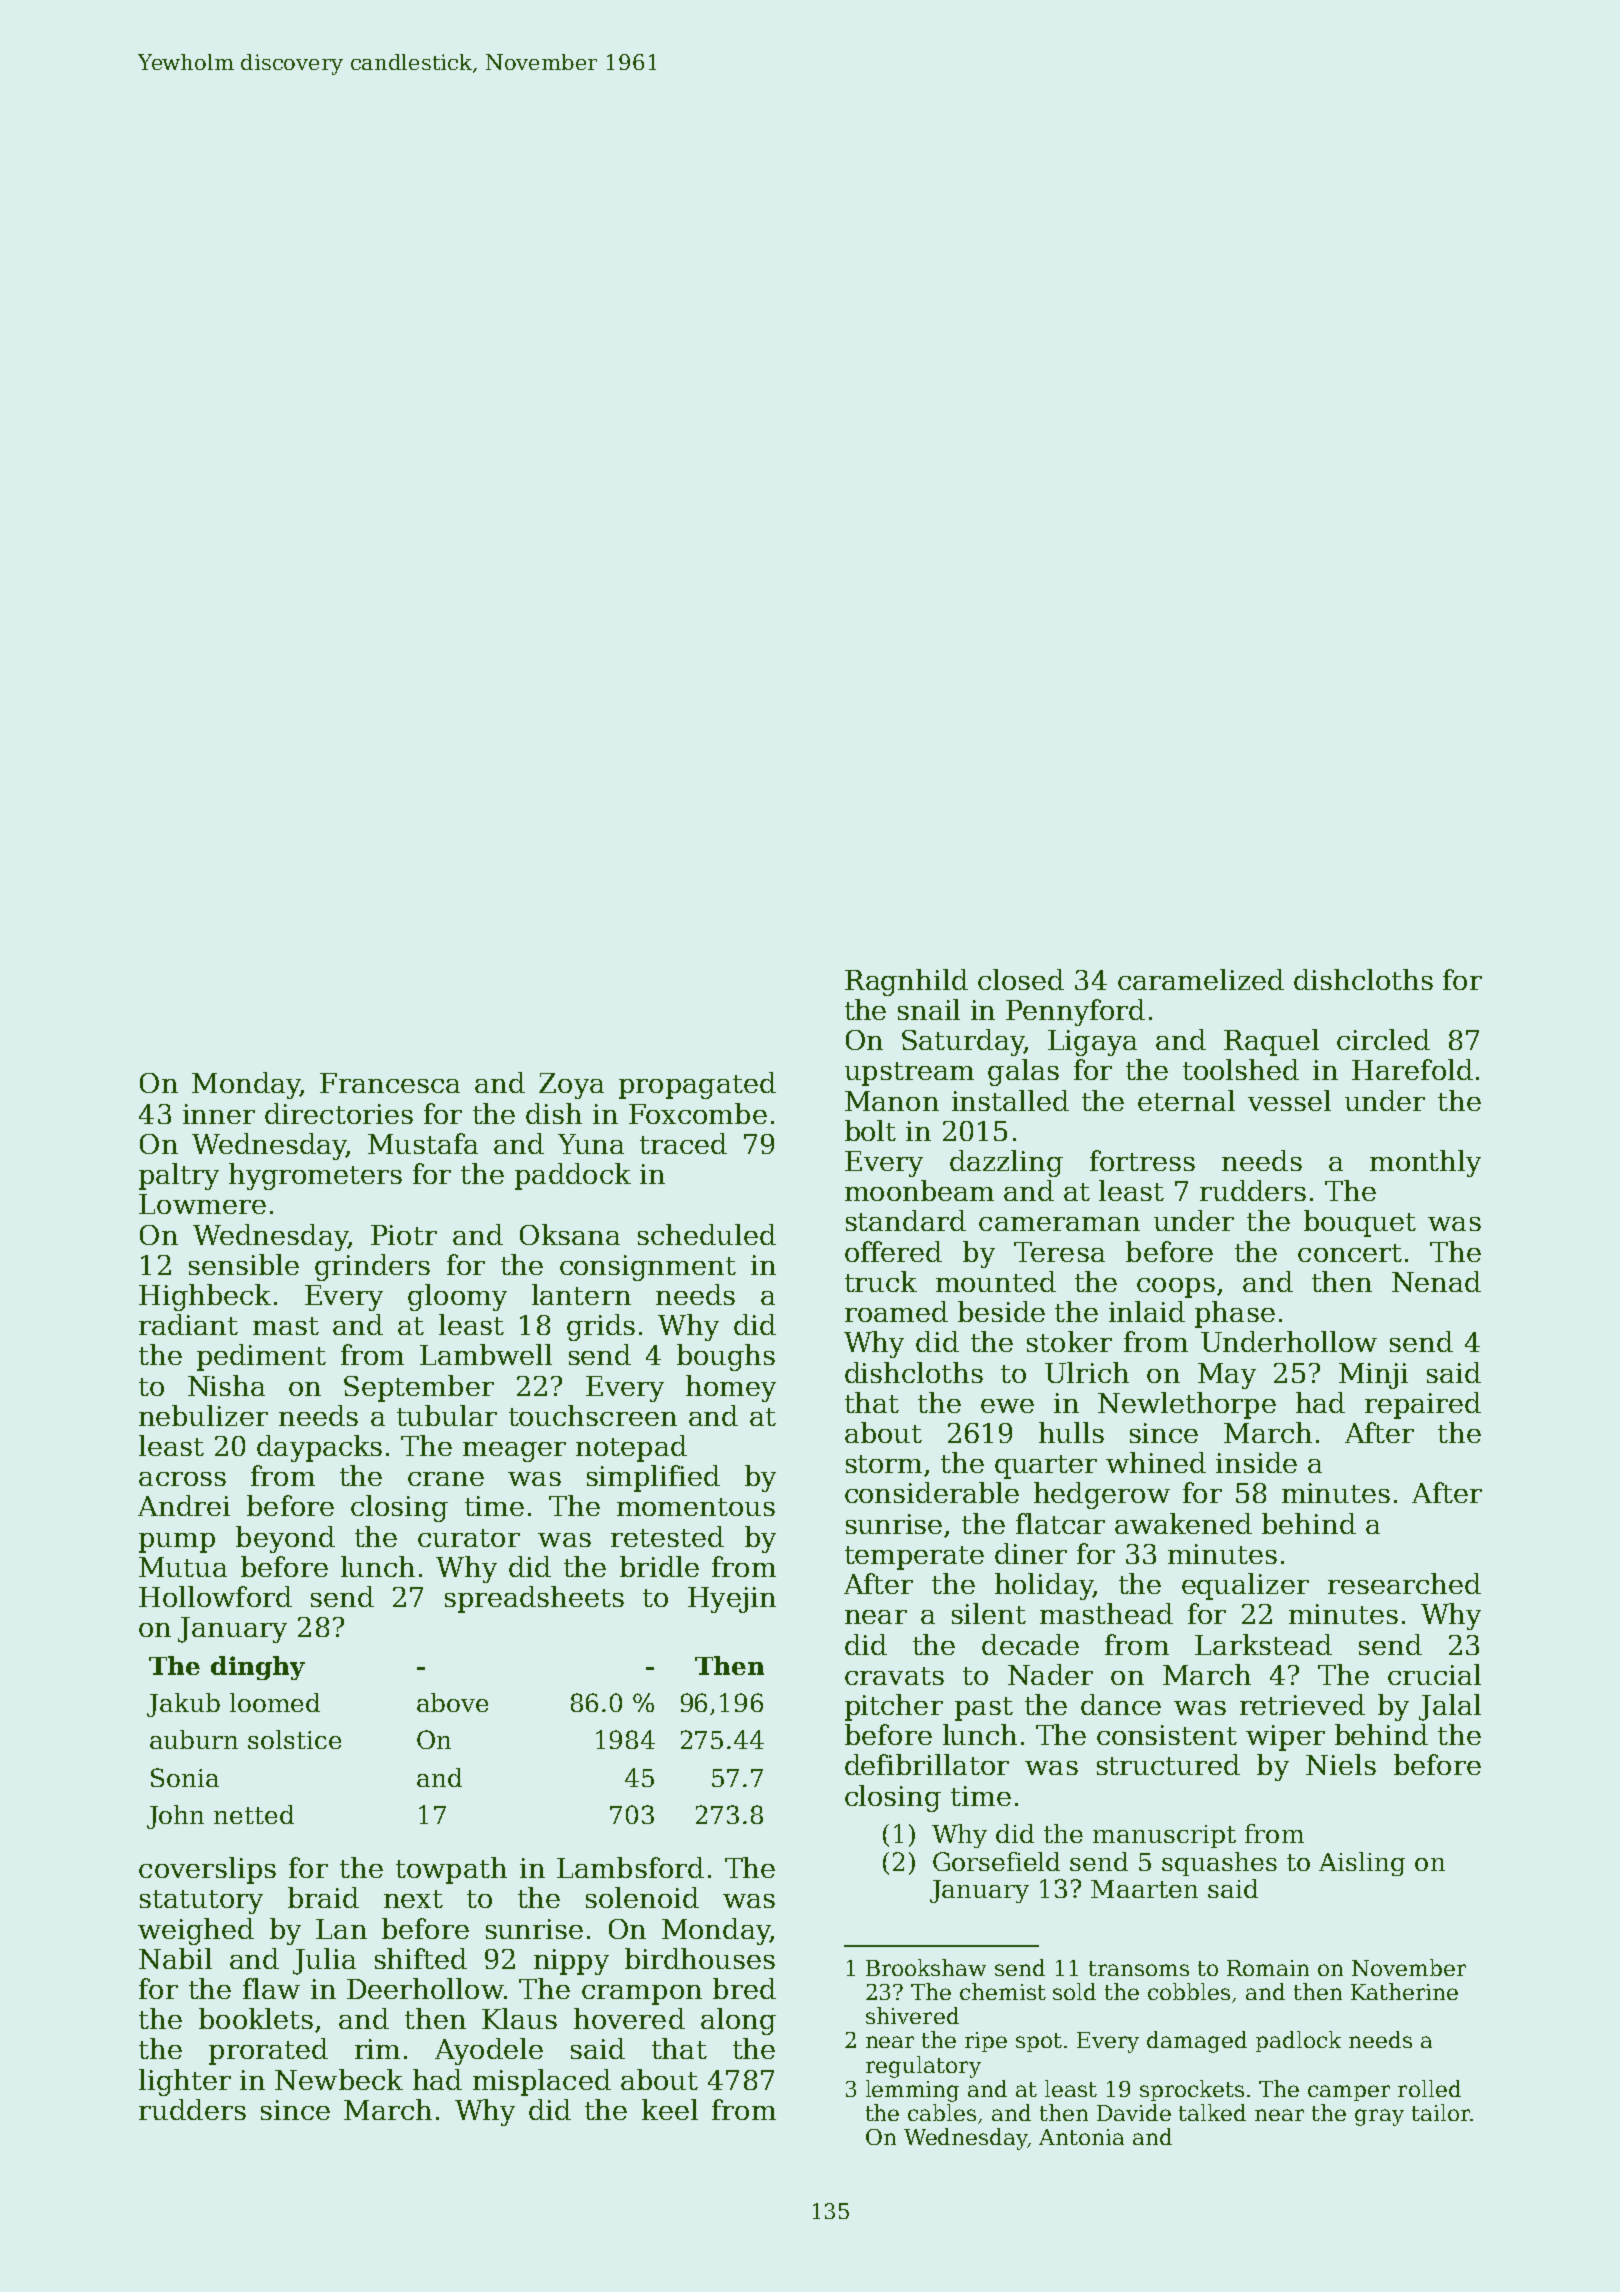 The width and height of the screenshot is (1620, 2292). What do you see at coordinates (927, 1764) in the screenshot?
I see `defibrillator` at bounding box center [927, 1764].
